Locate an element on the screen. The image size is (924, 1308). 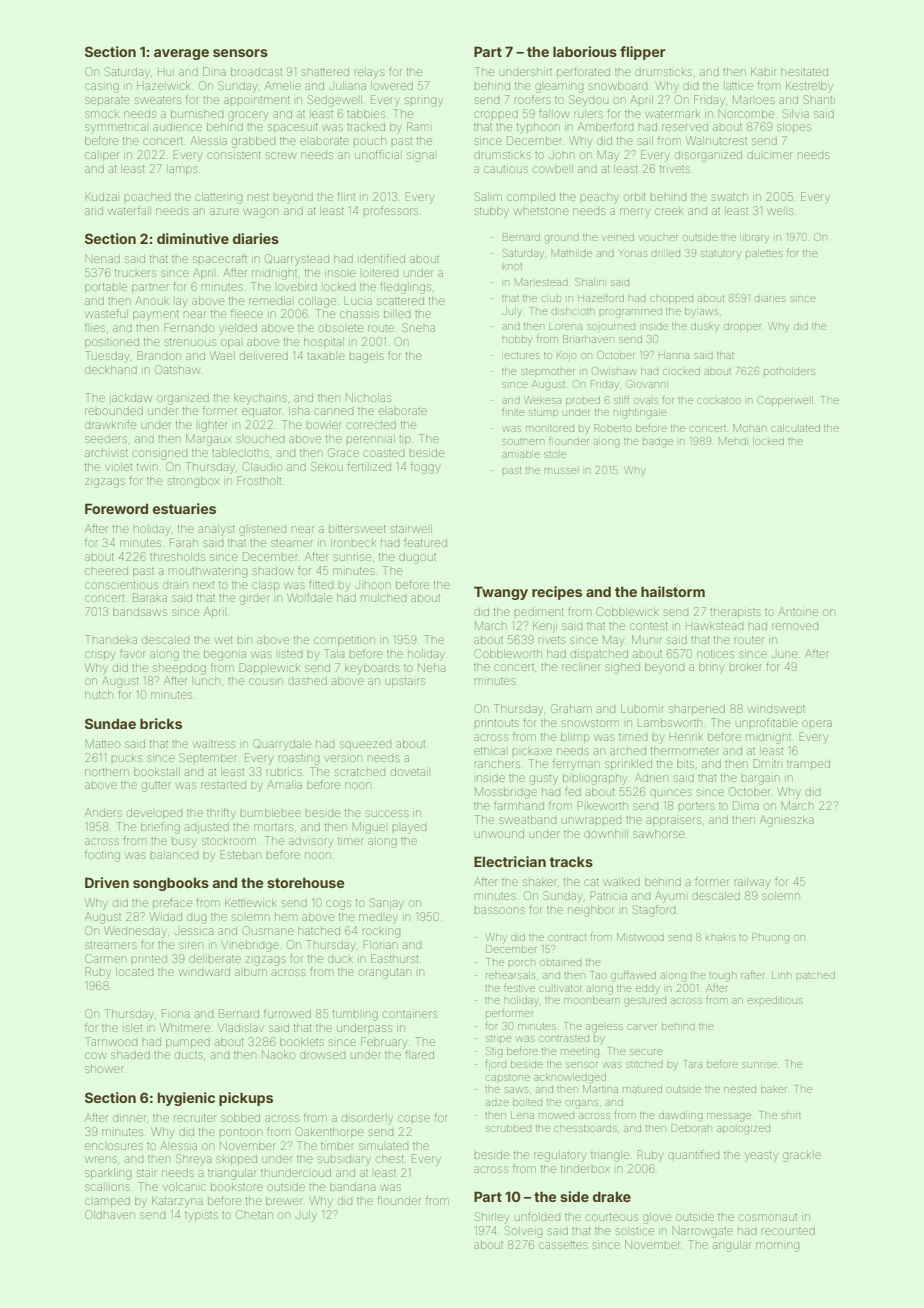
Oldhaven is located at coordinates (110, 1214).
